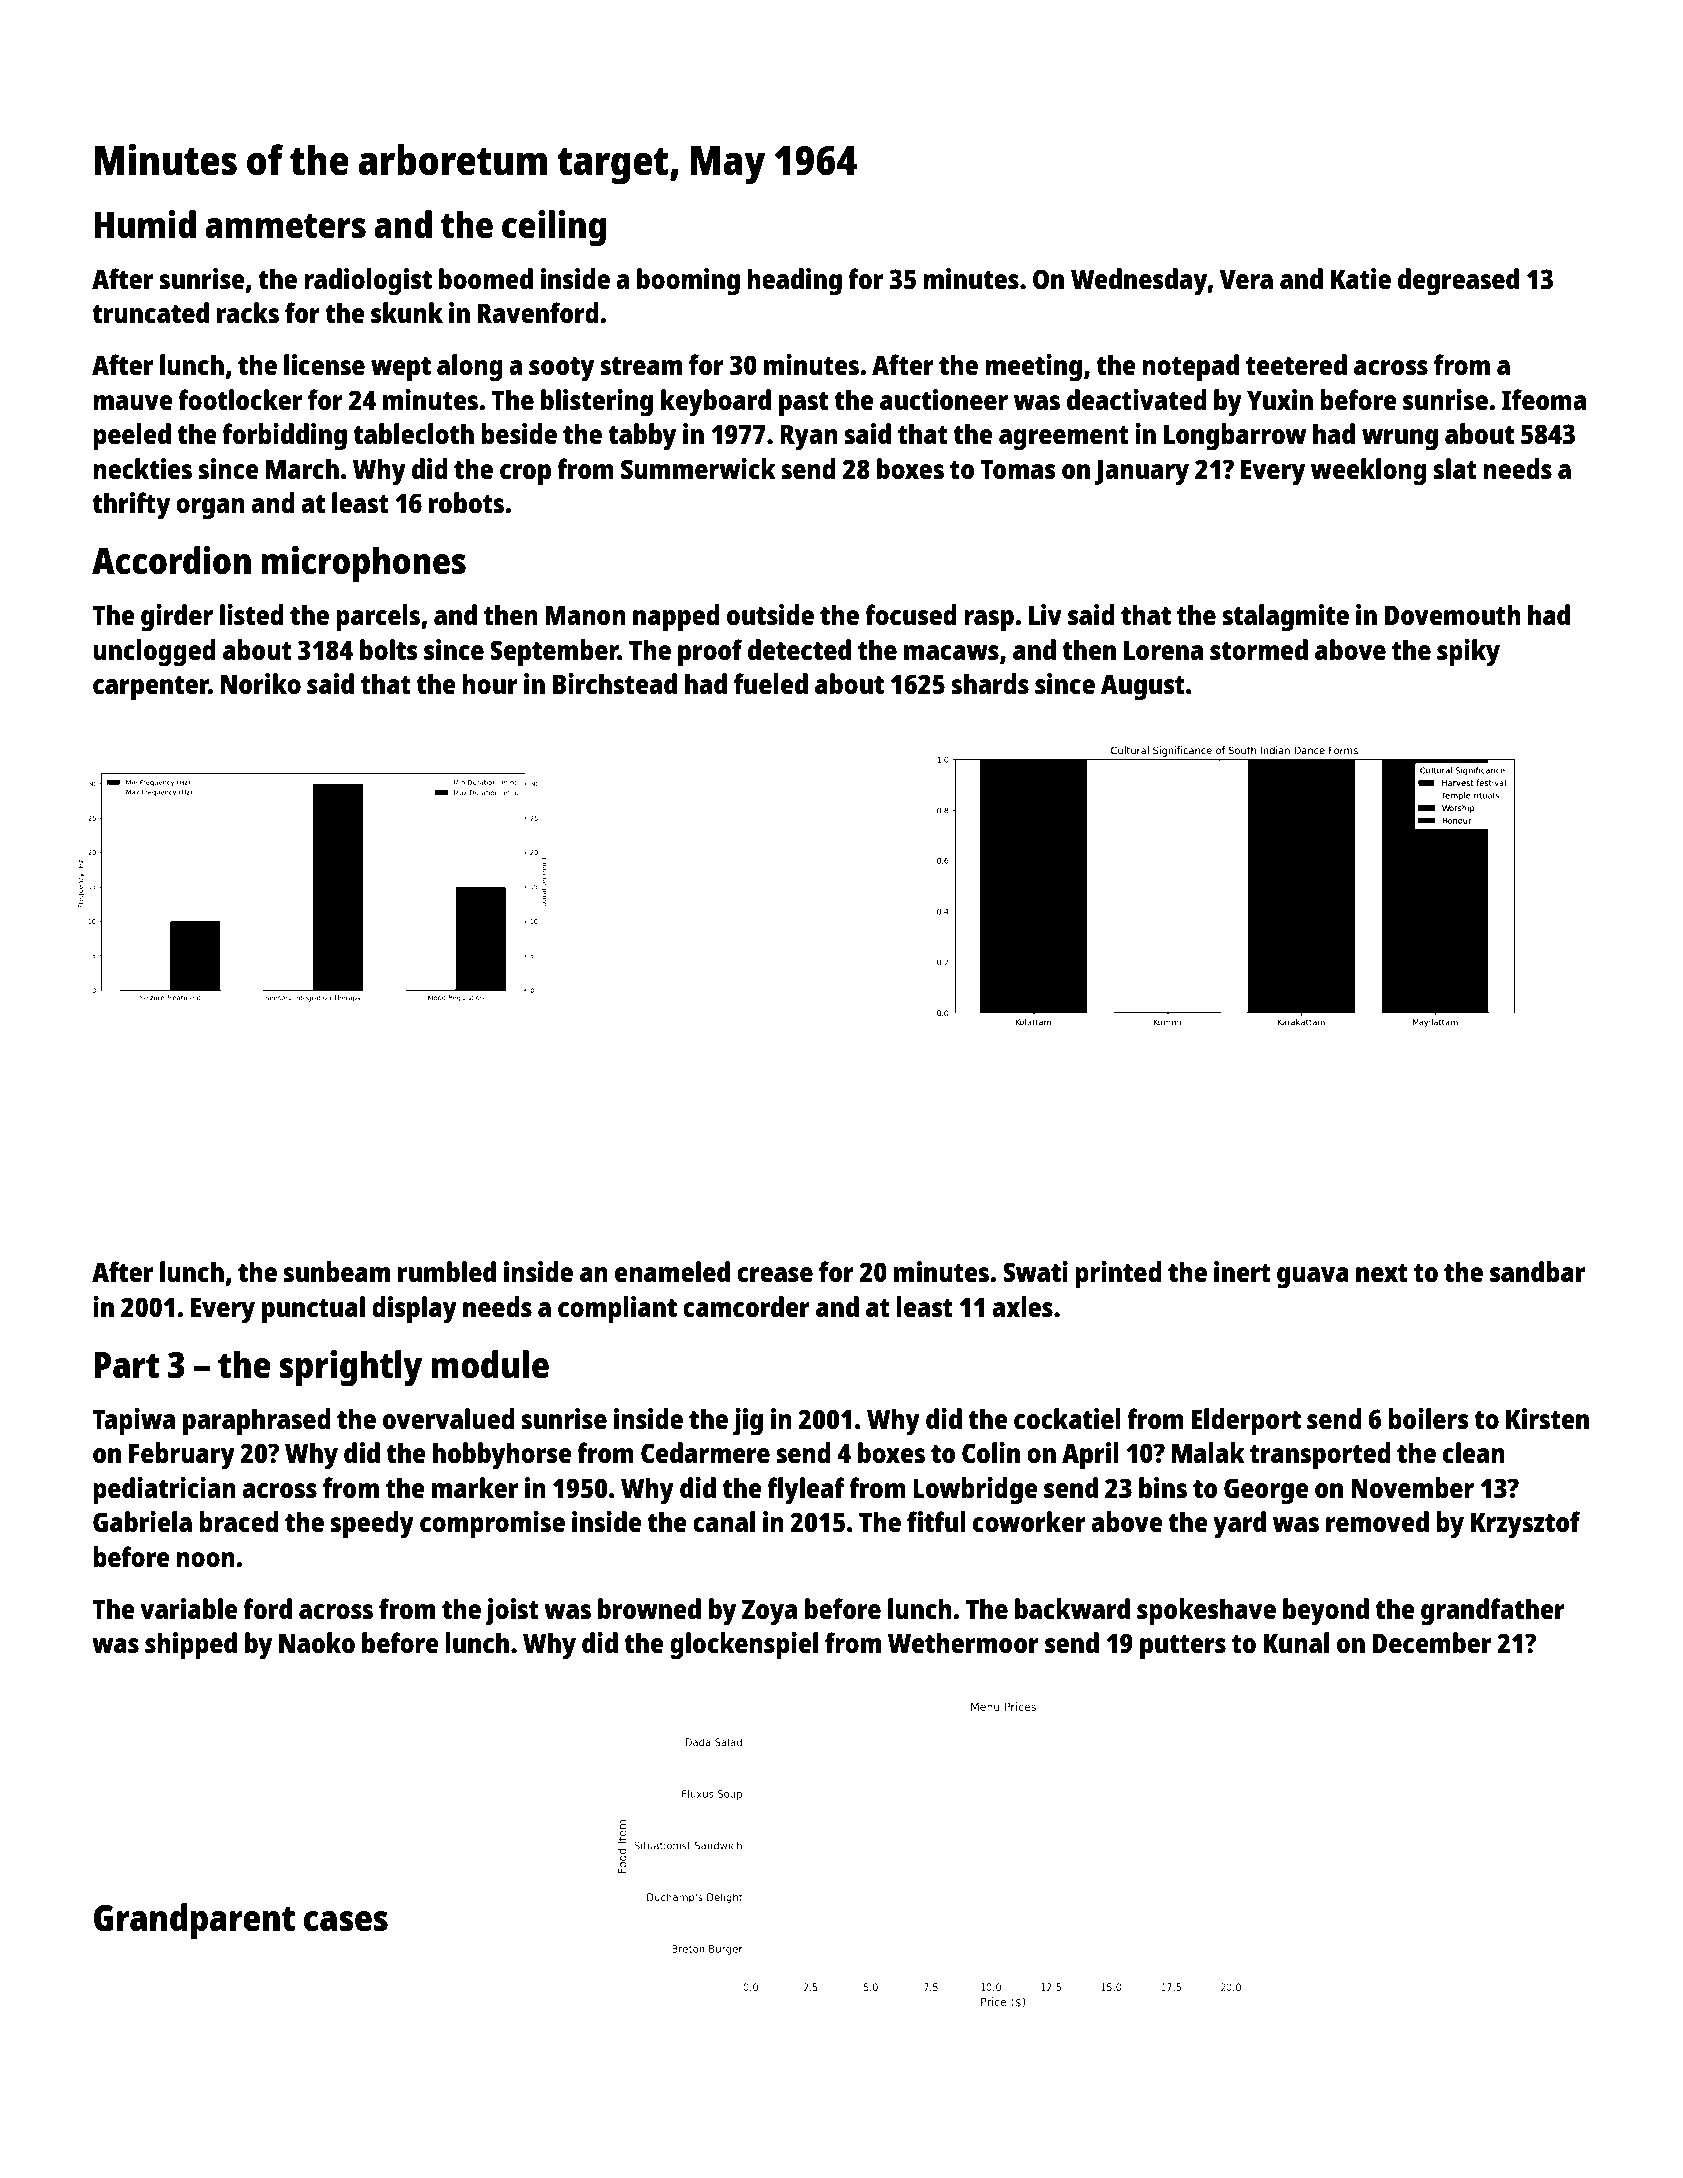 The width and height of the image is (1683, 2178). Describe the element at coordinates (194, 1921) in the image. I see `Grandparent` at that location.
